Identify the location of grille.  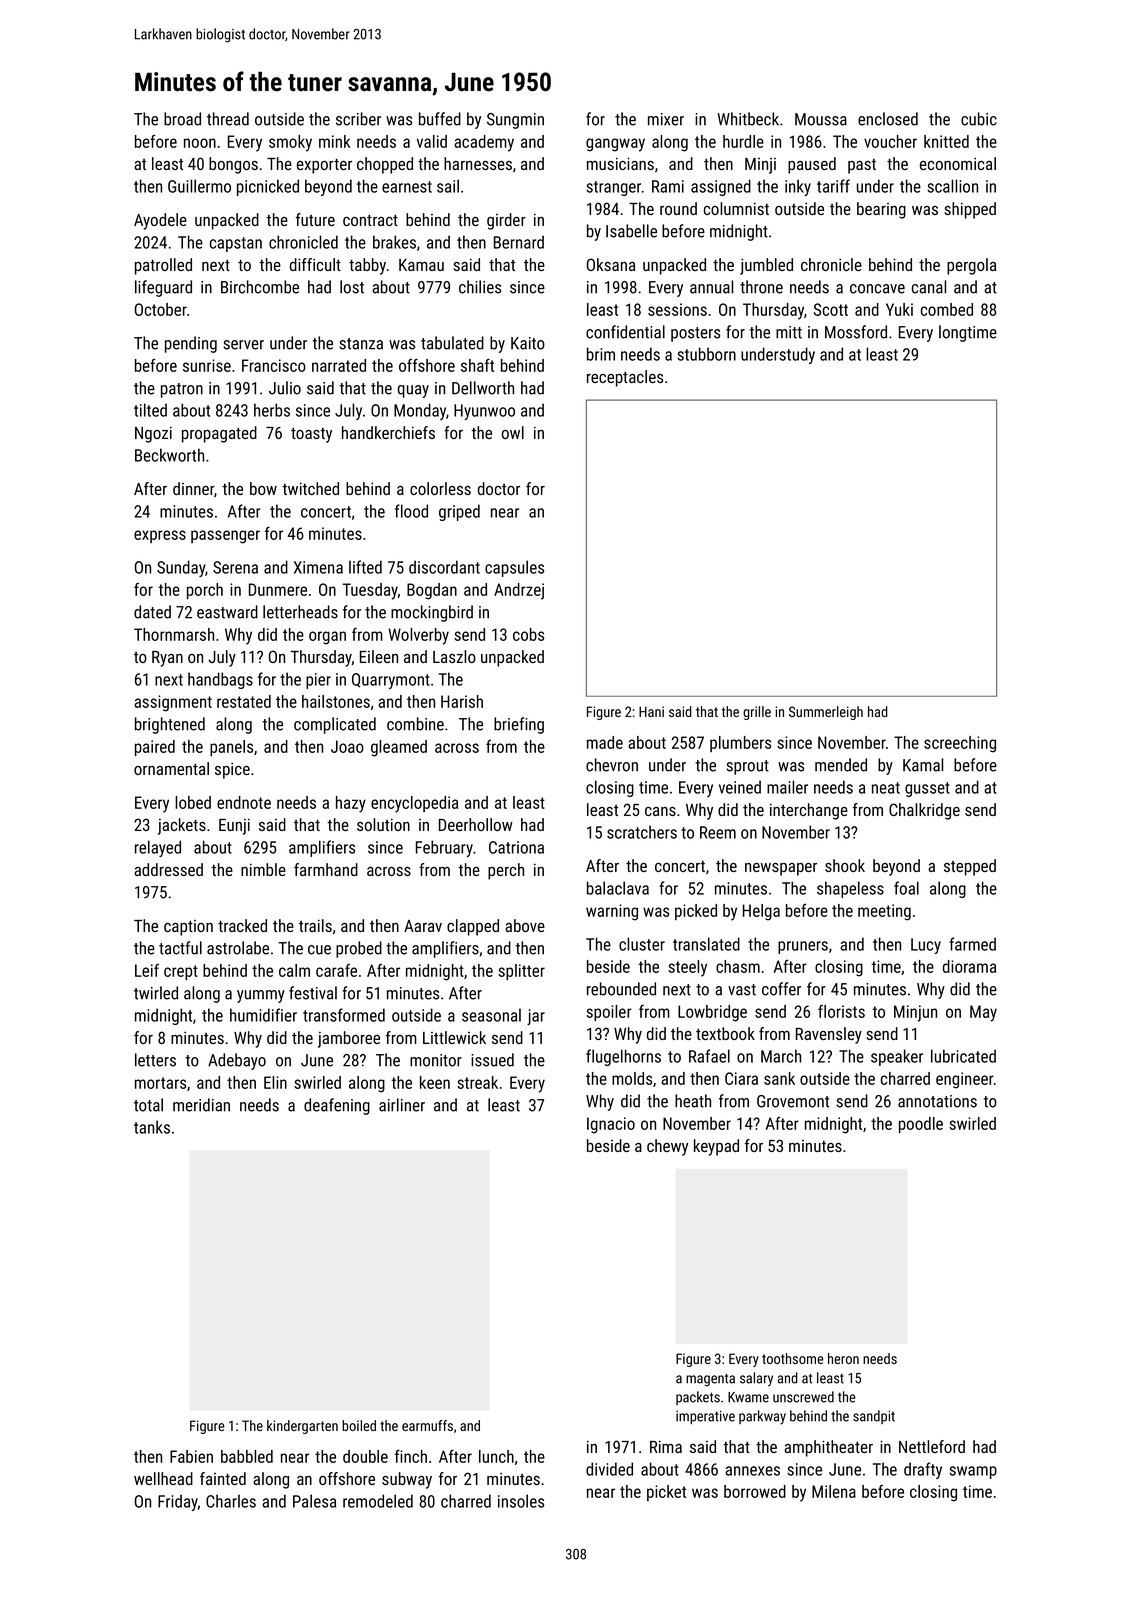
(757, 713).
